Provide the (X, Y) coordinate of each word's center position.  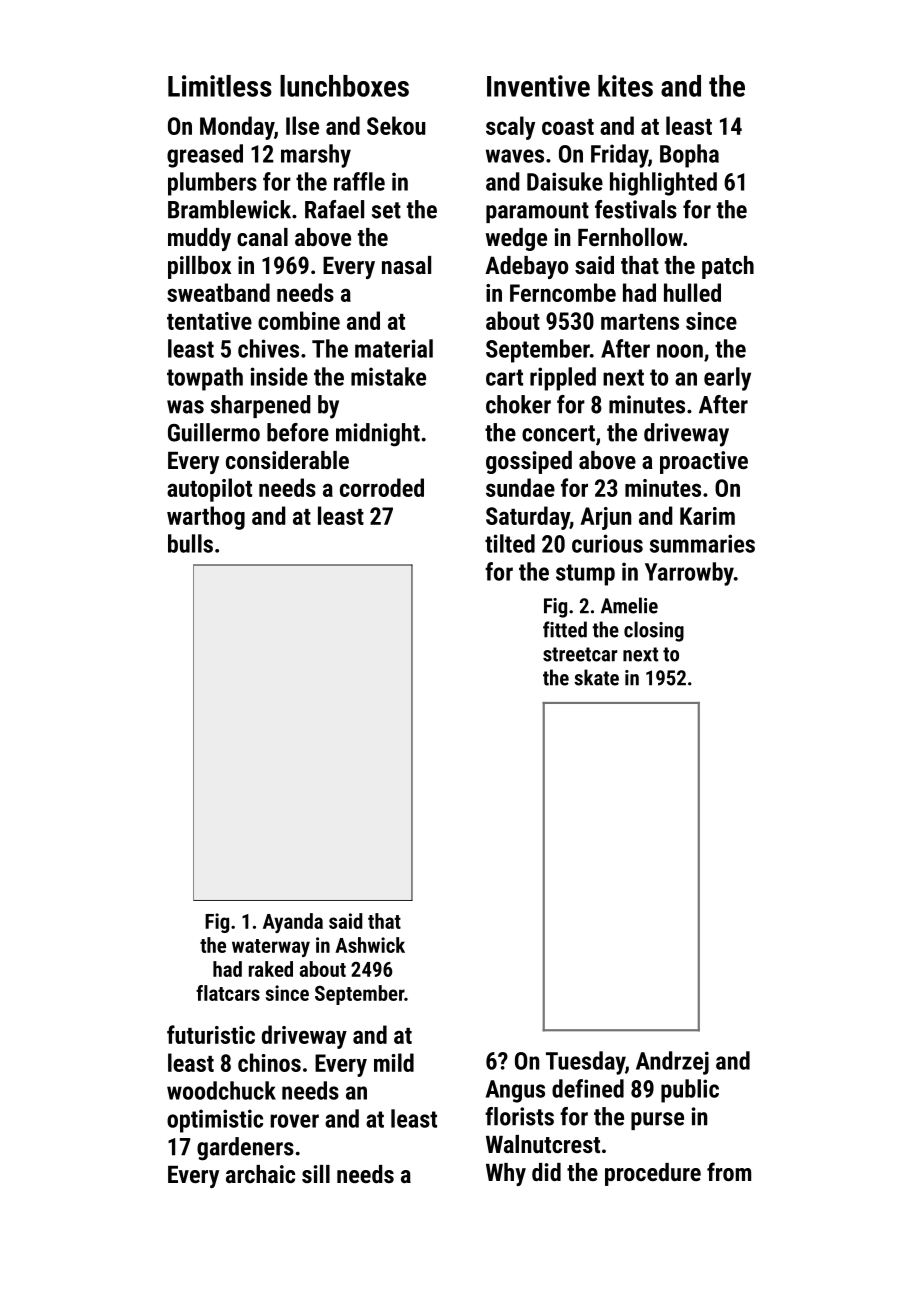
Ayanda (293, 923)
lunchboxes (344, 86)
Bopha (689, 156)
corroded (382, 487)
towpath (205, 379)
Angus (515, 1091)
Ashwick (370, 945)
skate (596, 677)
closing (654, 631)
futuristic (211, 1034)
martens (640, 322)
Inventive (538, 86)
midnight (378, 435)
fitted (565, 629)
